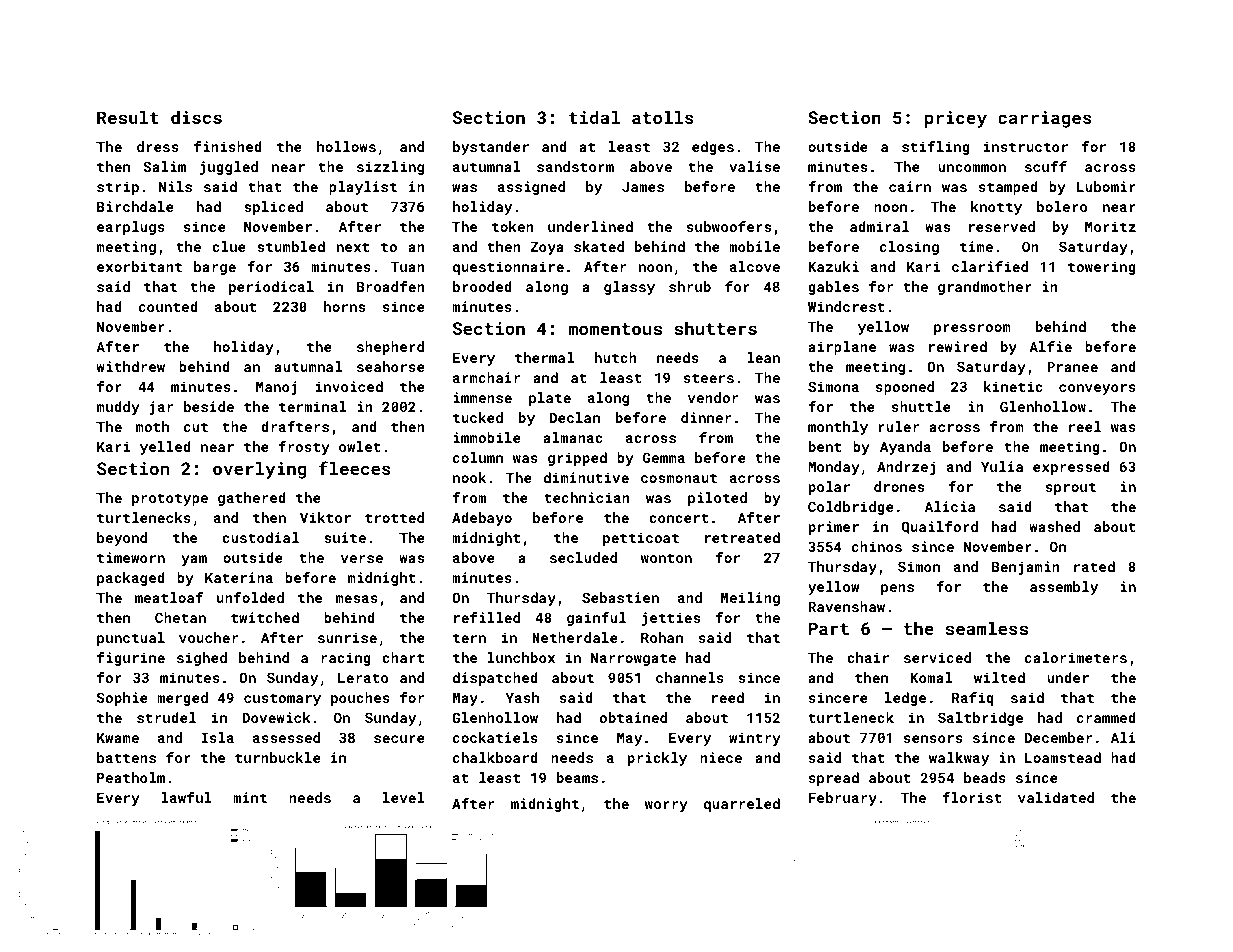 This page has width=1233, height=952. What do you see at coordinates (1064, 588) in the page?
I see `assembly` at bounding box center [1064, 588].
